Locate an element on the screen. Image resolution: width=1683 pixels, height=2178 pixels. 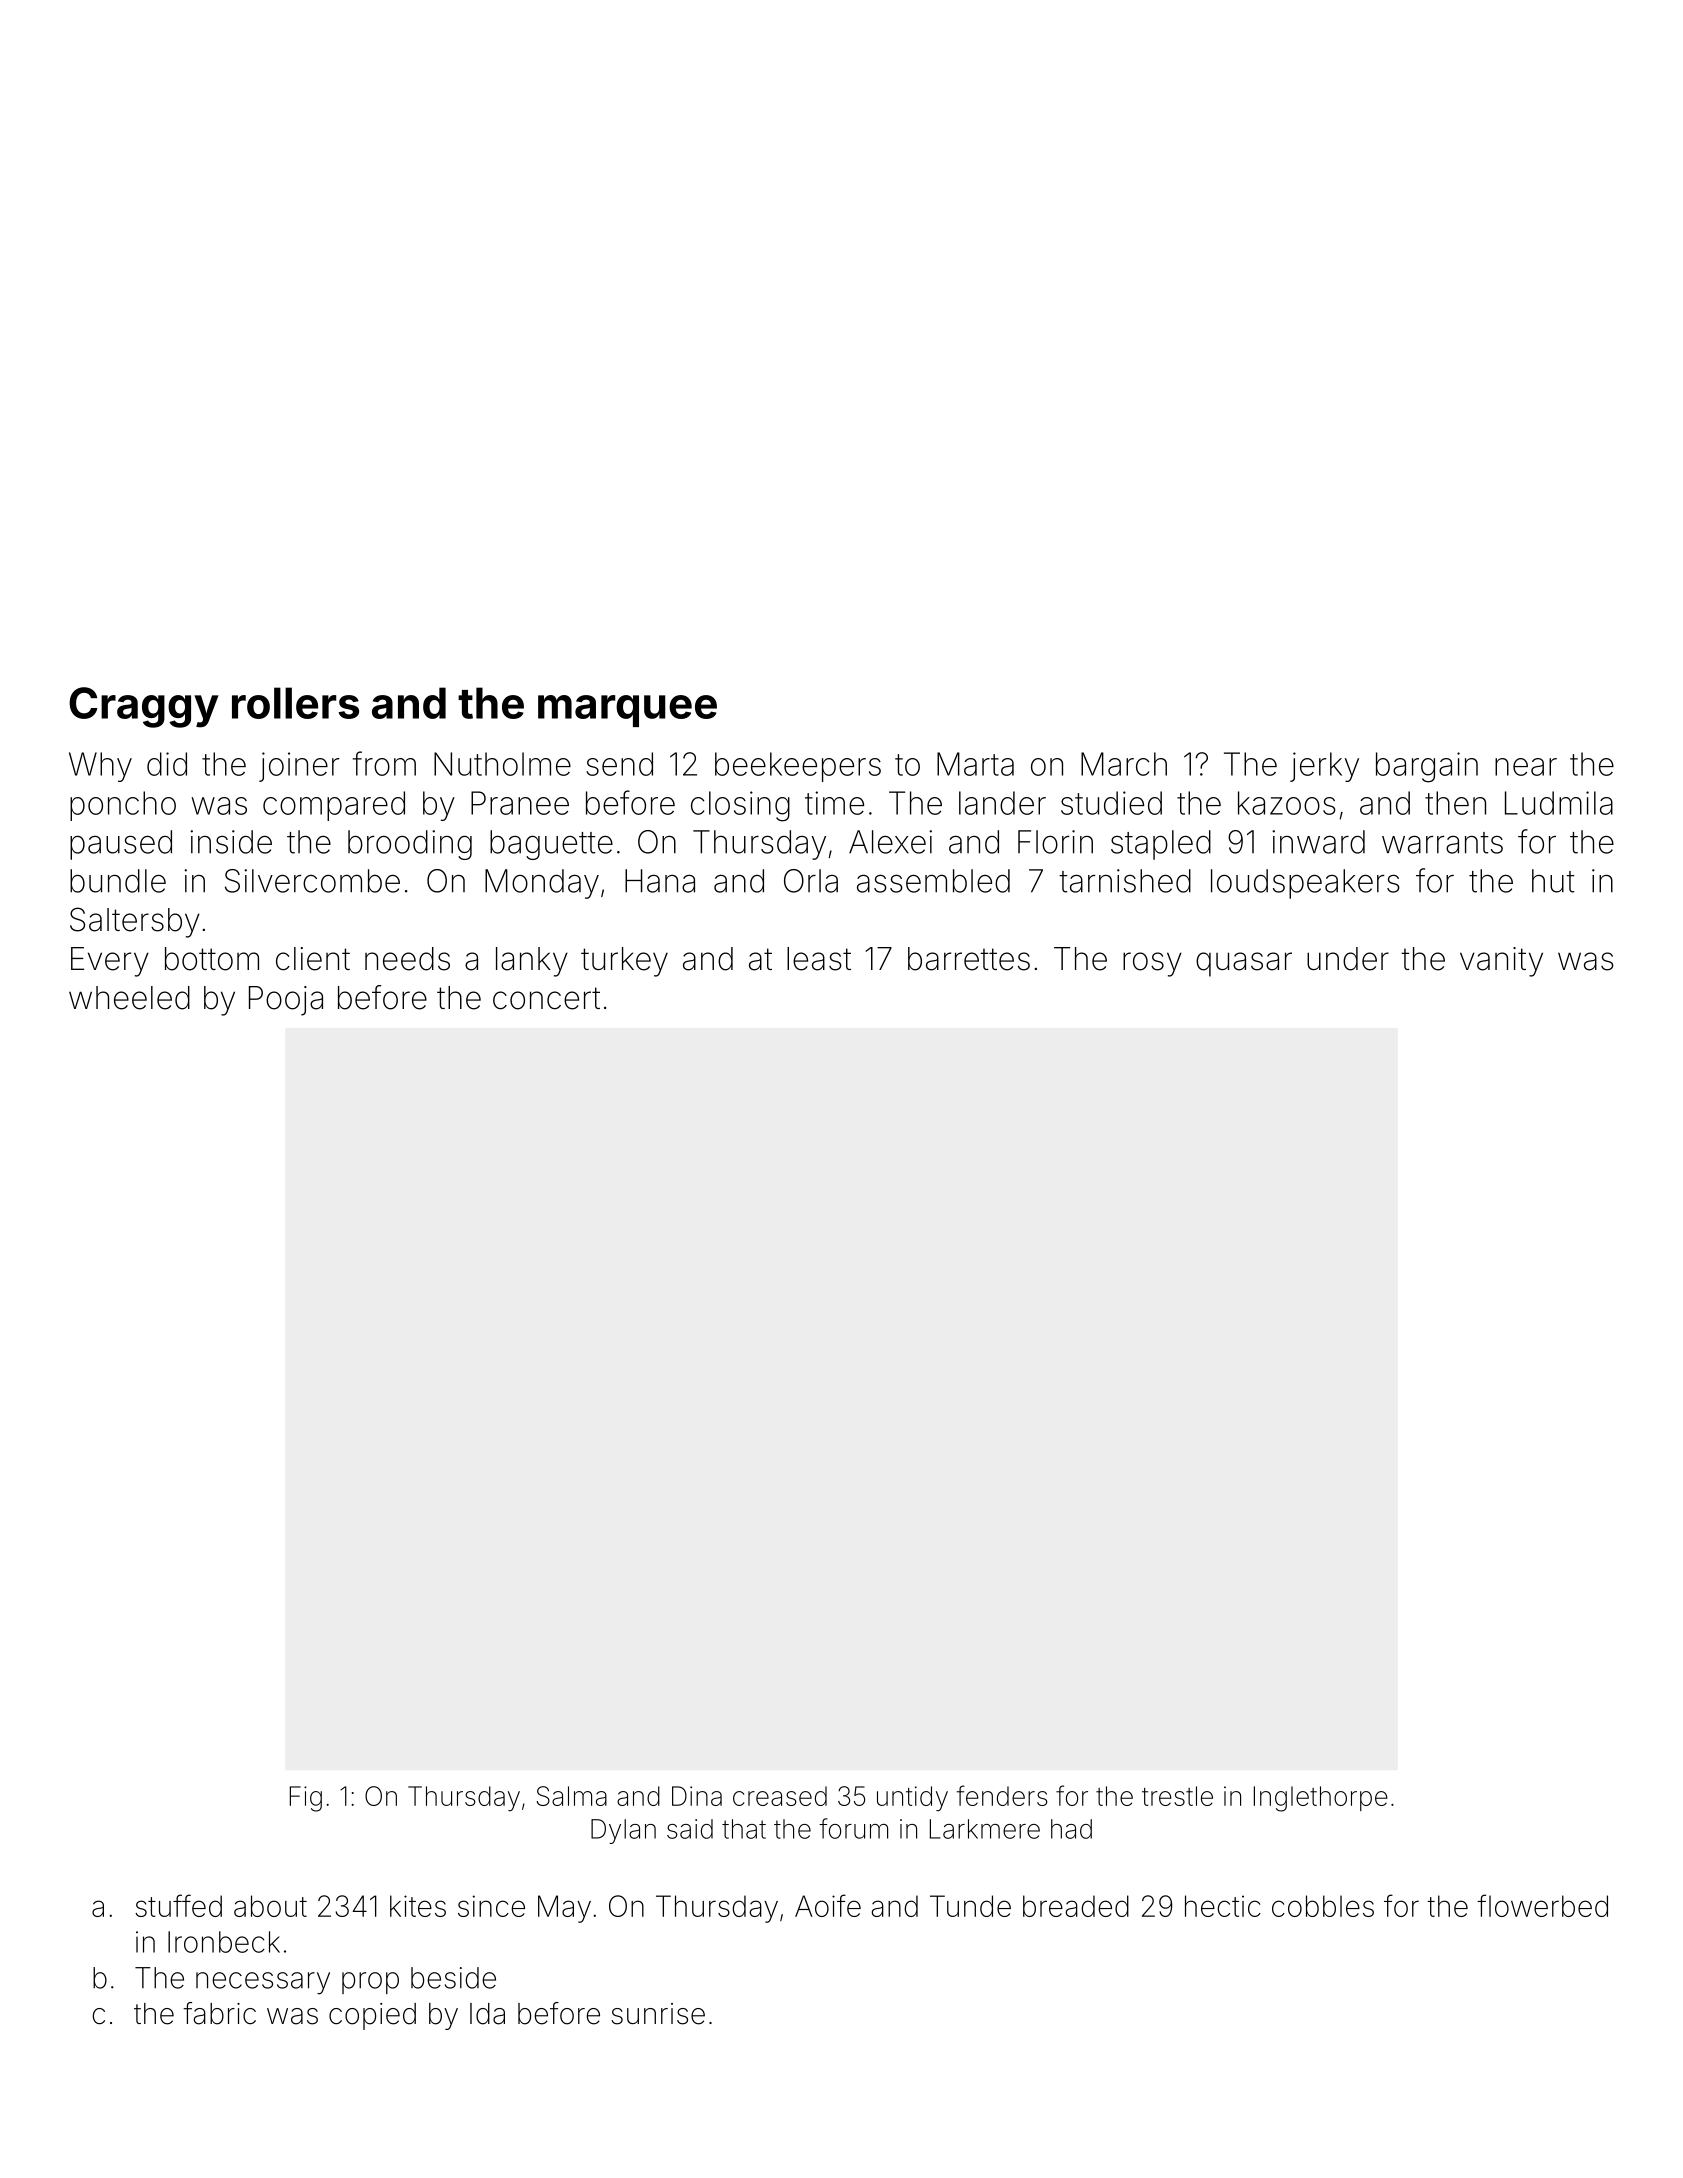
March is located at coordinates (1124, 764).
